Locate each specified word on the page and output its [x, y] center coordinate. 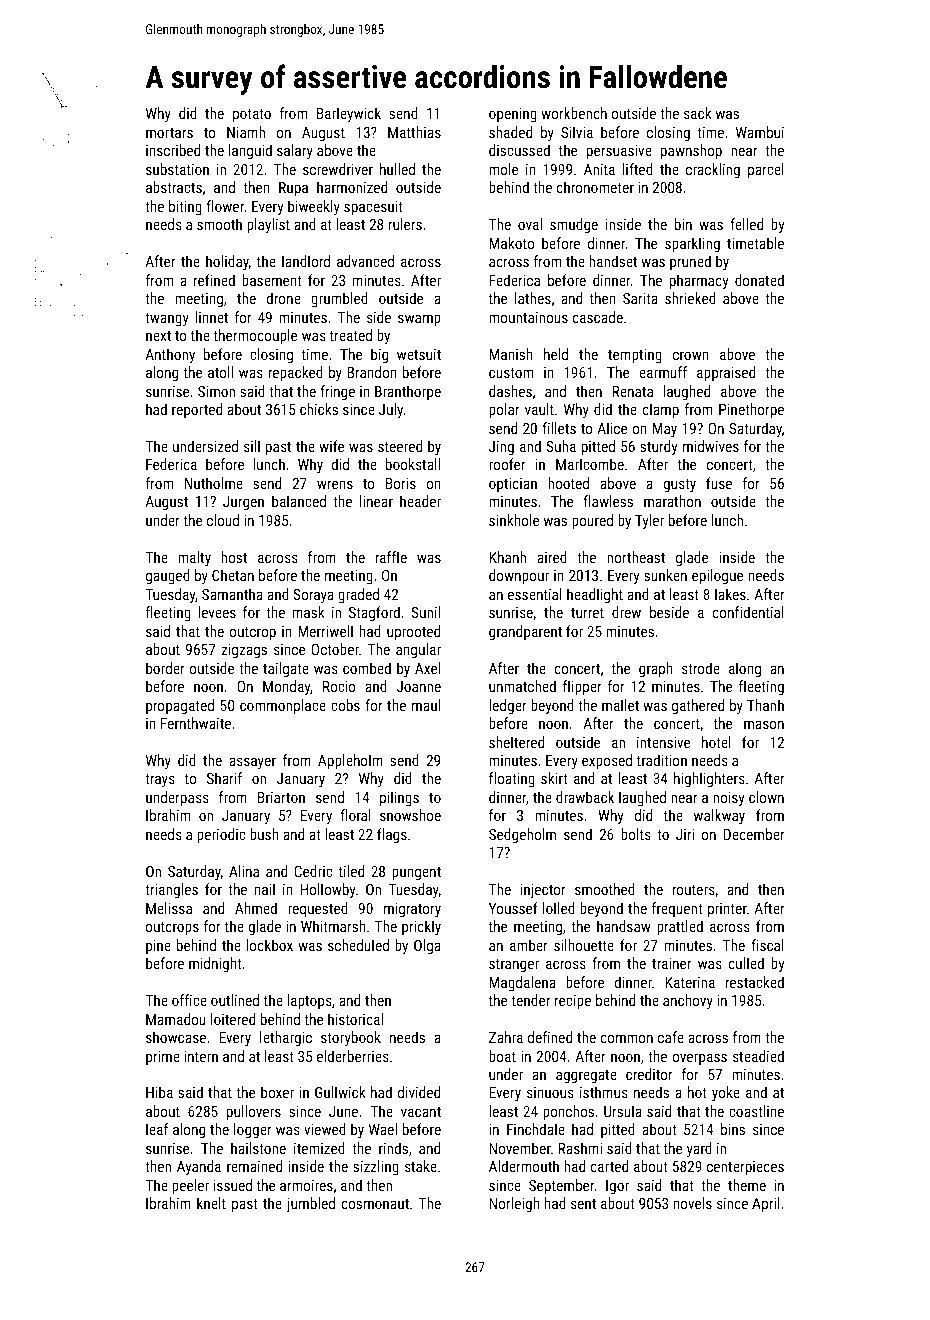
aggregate [586, 1076]
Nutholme [214, 483]
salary [295, 151]
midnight [215, 964]
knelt [211, 1203]
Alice [612, 428]
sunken [665, 575]
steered [400, 446]
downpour [519, 576]
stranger [514, 965]
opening [513, 115]
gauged [168, 576]
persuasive [619, 152]
